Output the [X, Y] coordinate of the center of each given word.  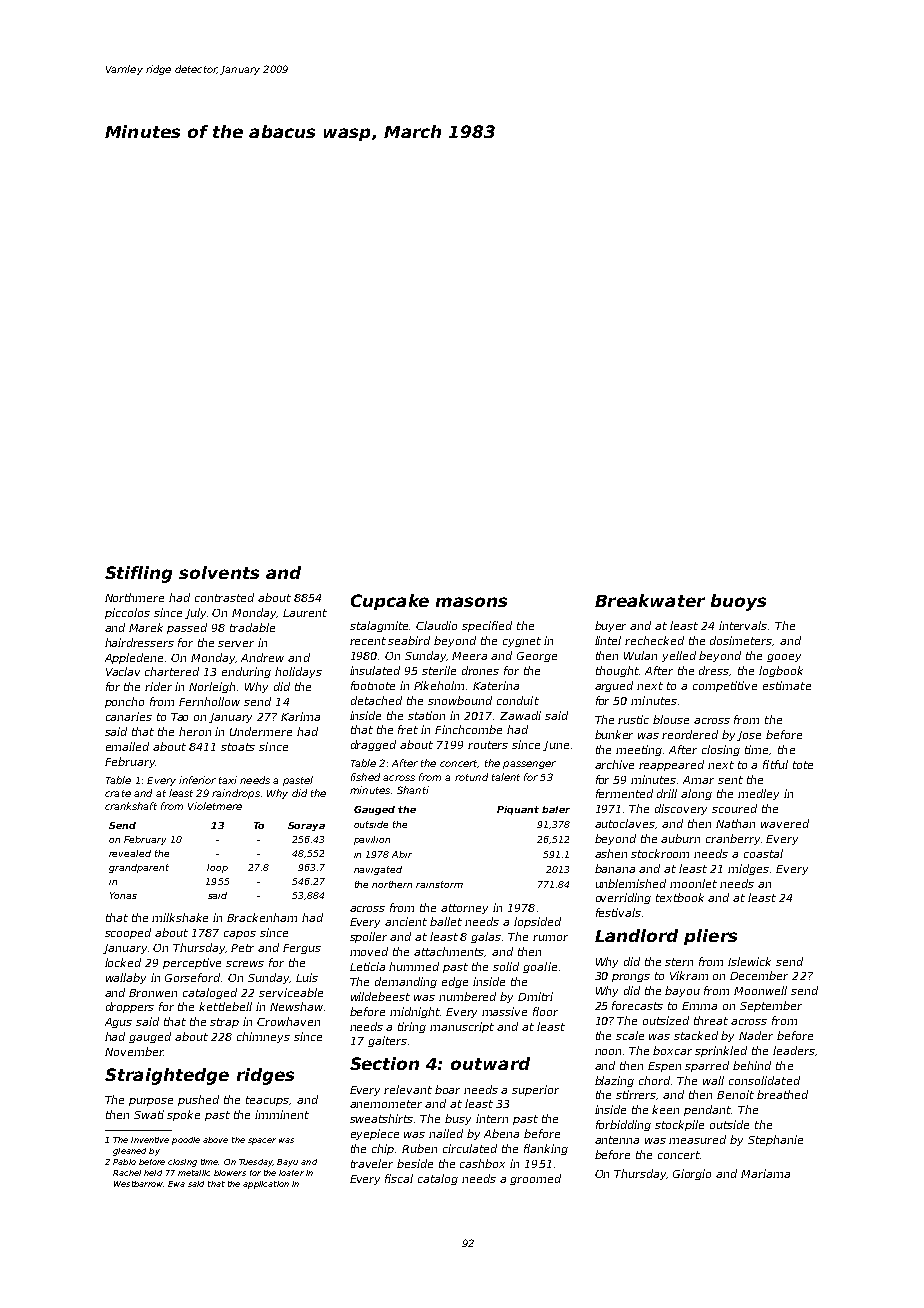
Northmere [134, 597]
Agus [118, 1023]
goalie [540, 967]
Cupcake [390, 602]
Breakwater [650, 600]
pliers [710, 937]
